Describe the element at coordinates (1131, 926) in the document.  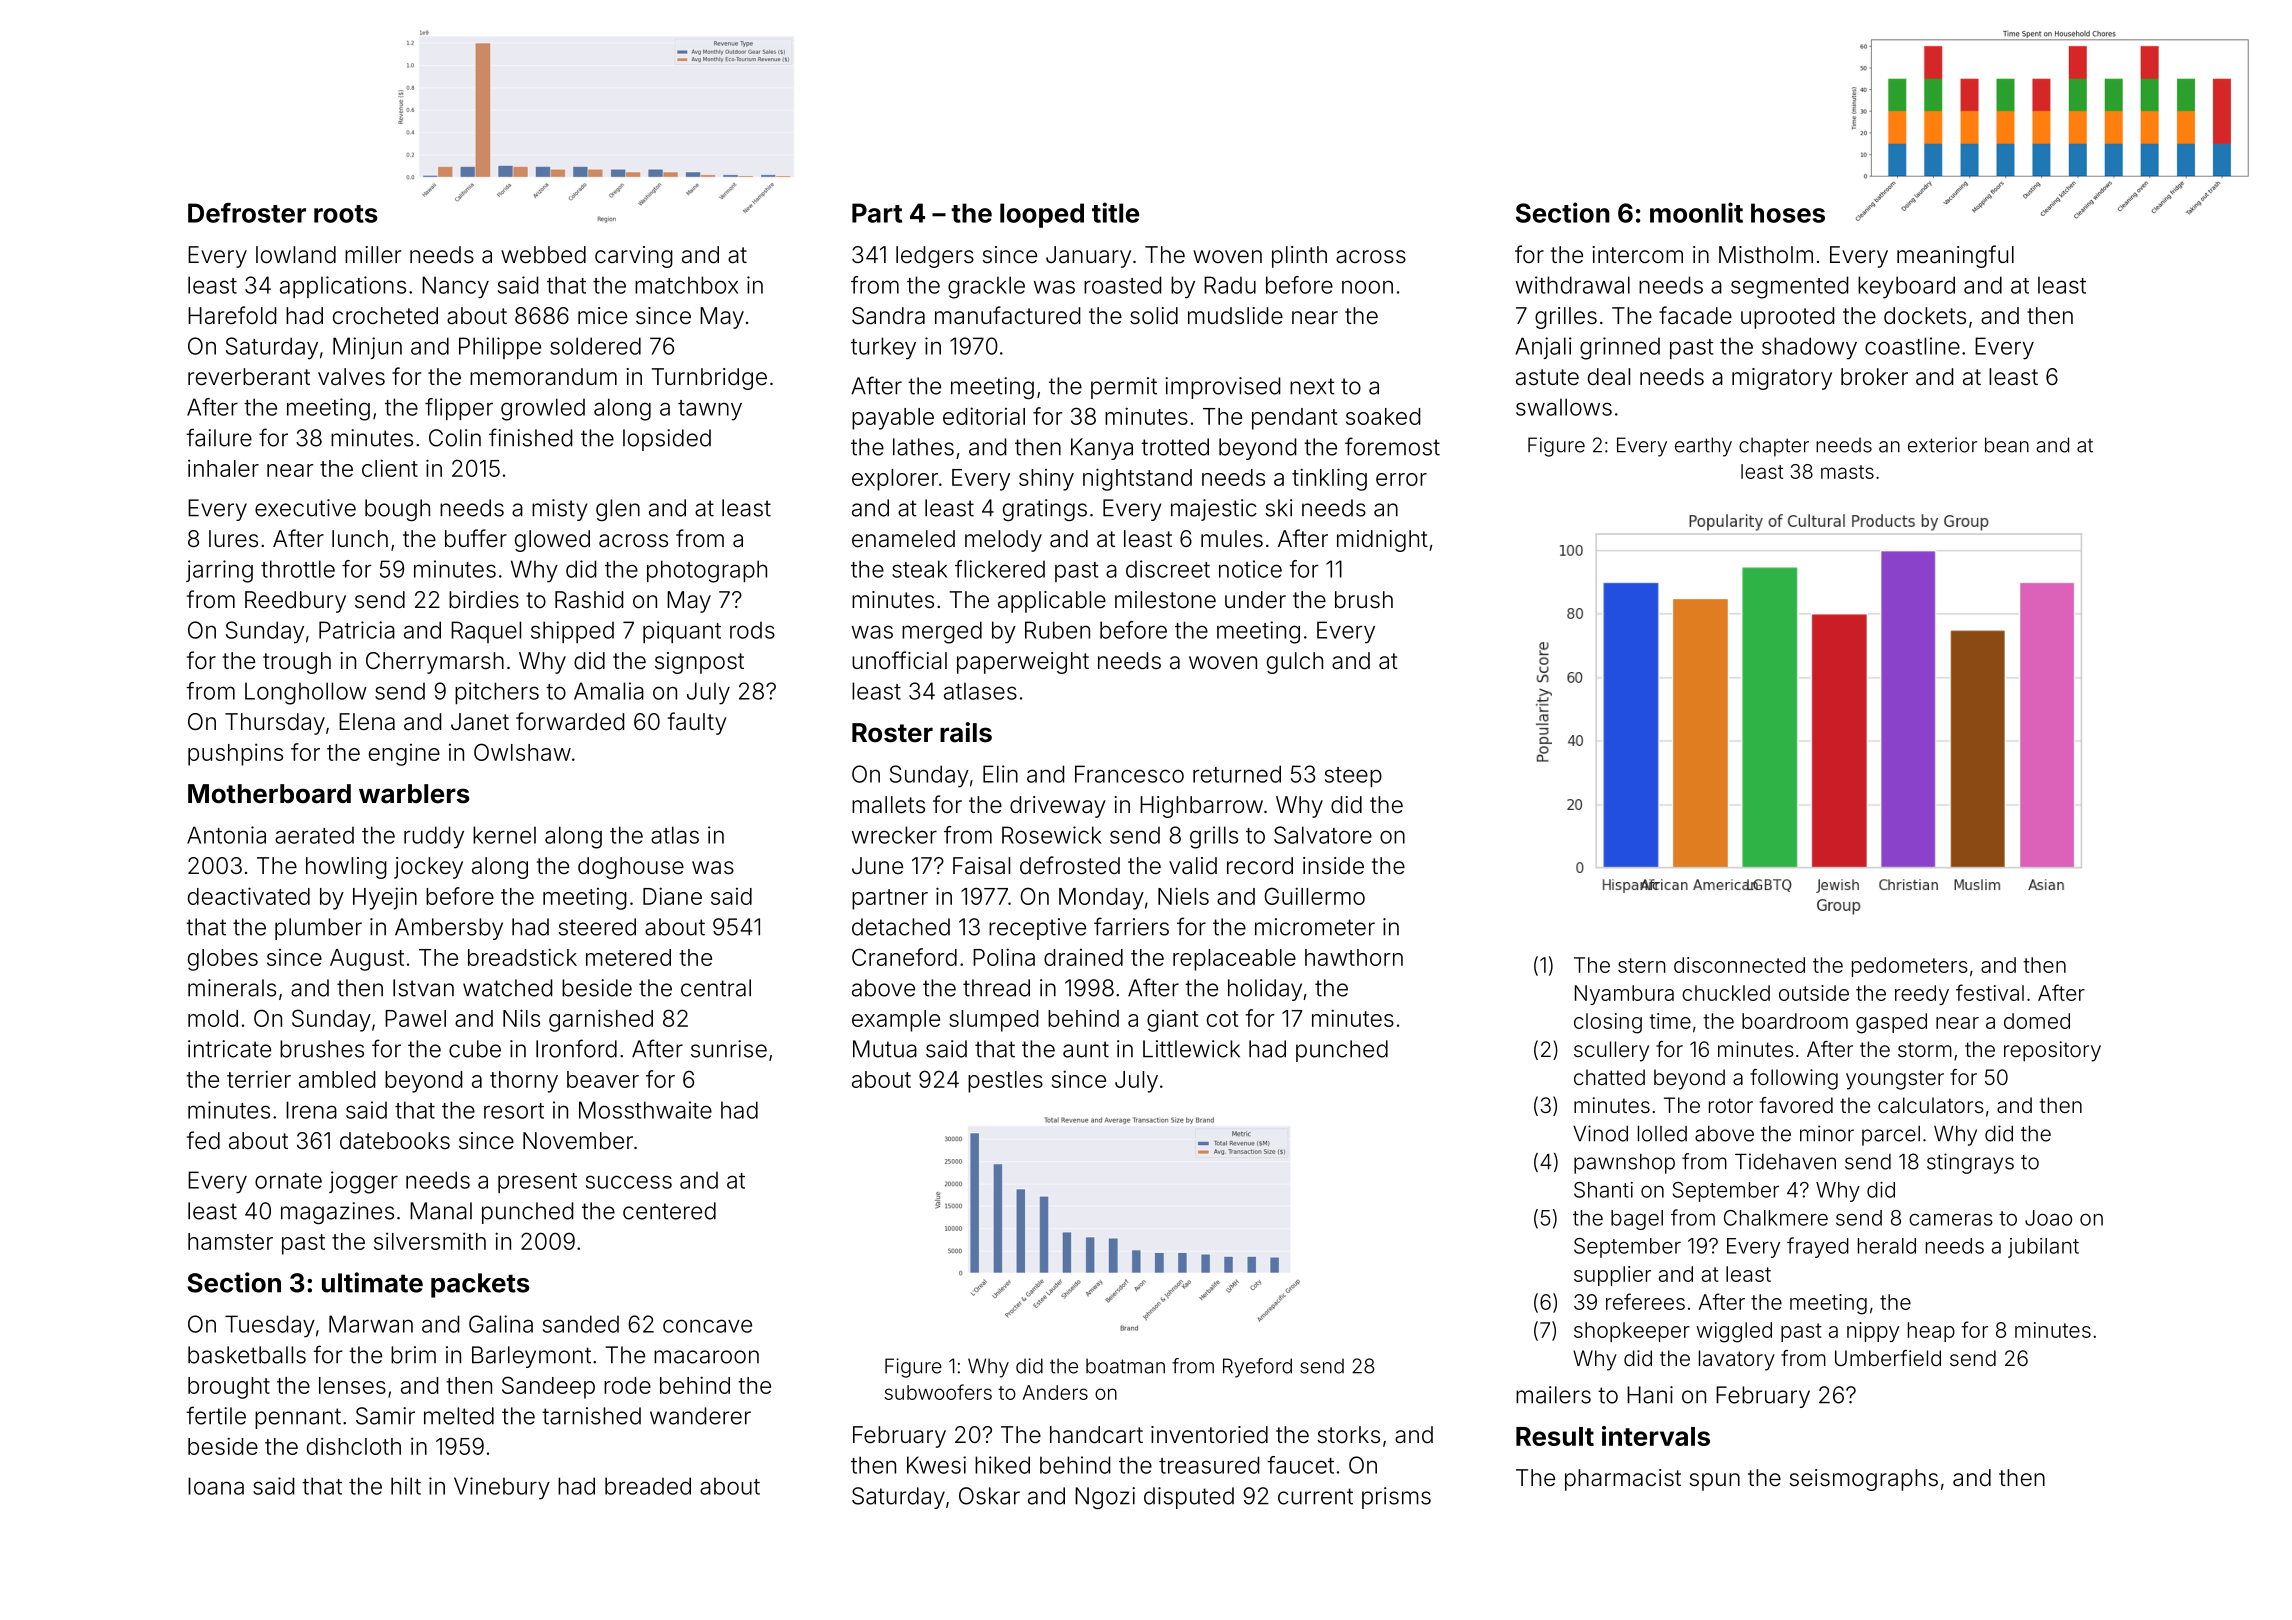
I see `farriers` at that location.
